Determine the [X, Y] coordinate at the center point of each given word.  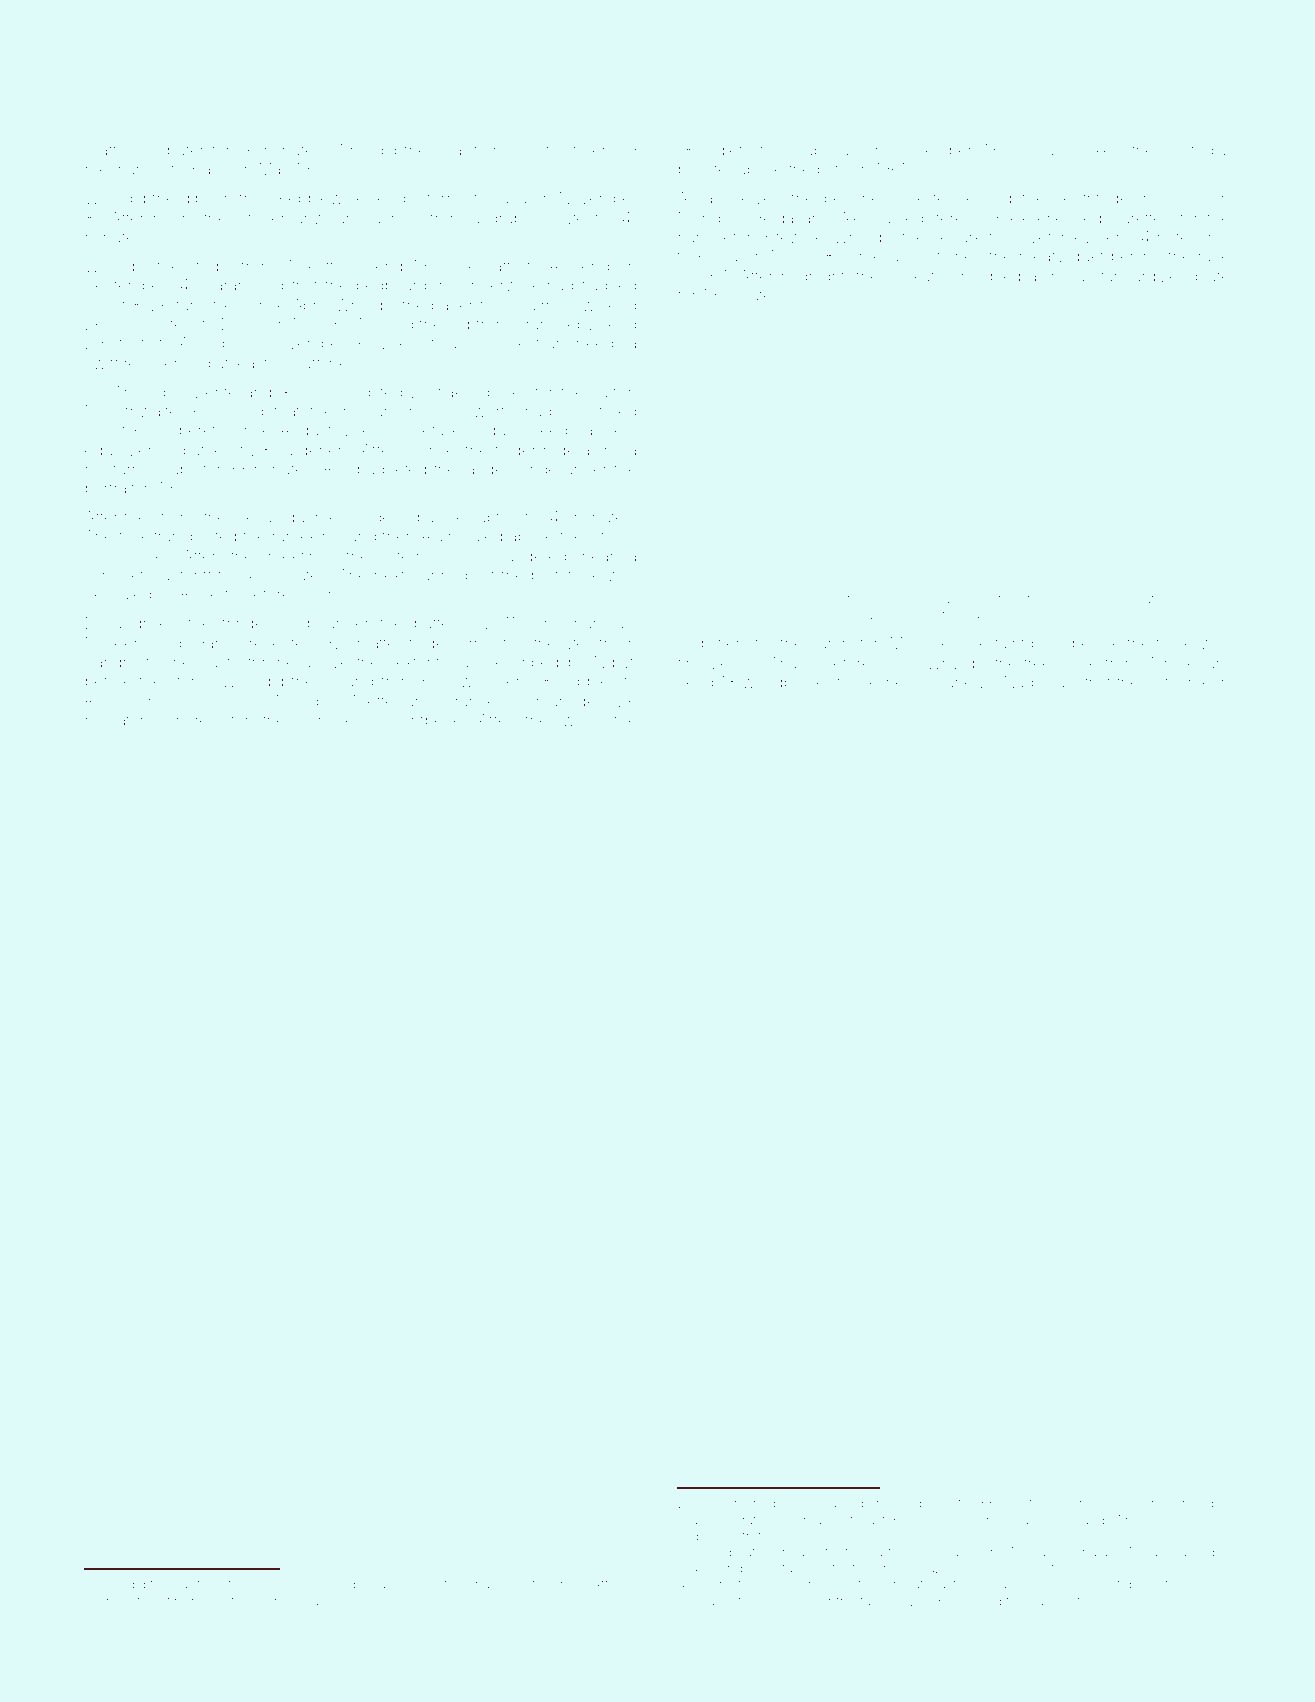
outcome [1178, 682]
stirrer [178, 1601]
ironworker [724, 1503]
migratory [120, 722]
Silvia [1035, 149]
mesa [252, 518]
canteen [198, 1585]
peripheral [861, 199]
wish [578, 720]
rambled [991, 276]
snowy [1116, 1505]
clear [619, 430]
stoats [131, 343]
